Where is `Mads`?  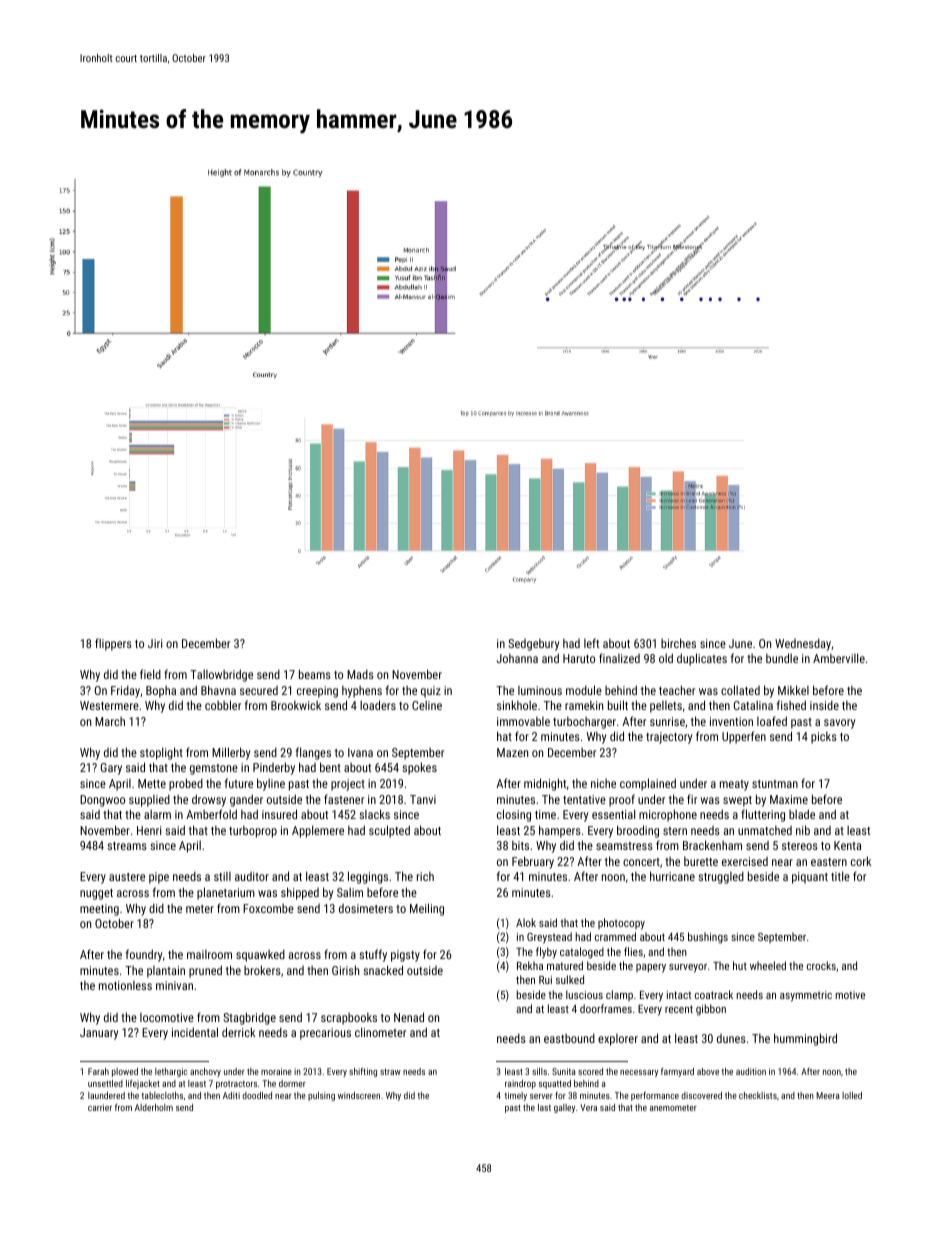
Mads is located at coordinates (360, 674).
